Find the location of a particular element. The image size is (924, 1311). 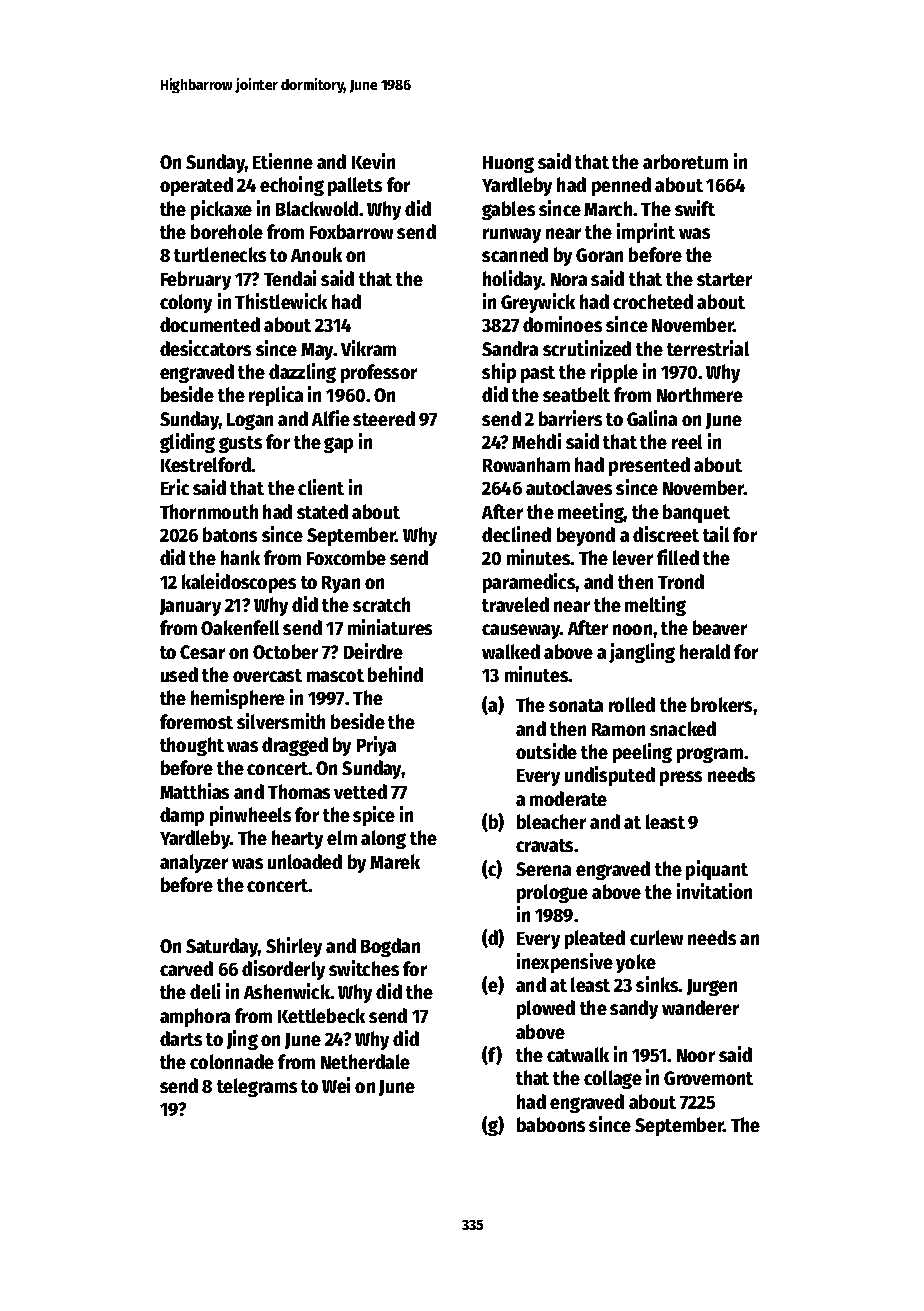

Marek is located at coordinates (395, 861).
